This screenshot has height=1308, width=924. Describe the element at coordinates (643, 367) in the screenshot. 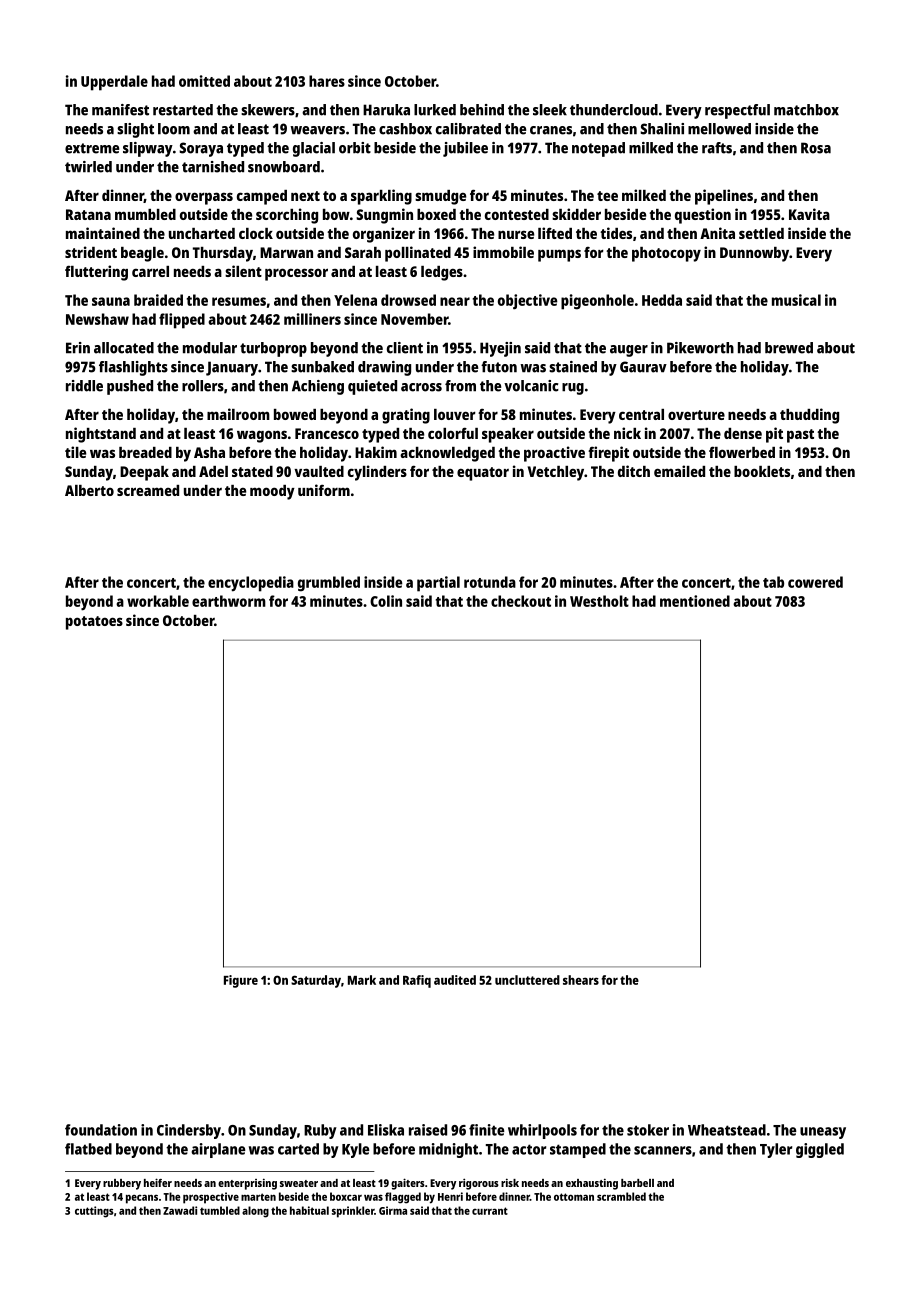

I see `Gaurav` at that location.
